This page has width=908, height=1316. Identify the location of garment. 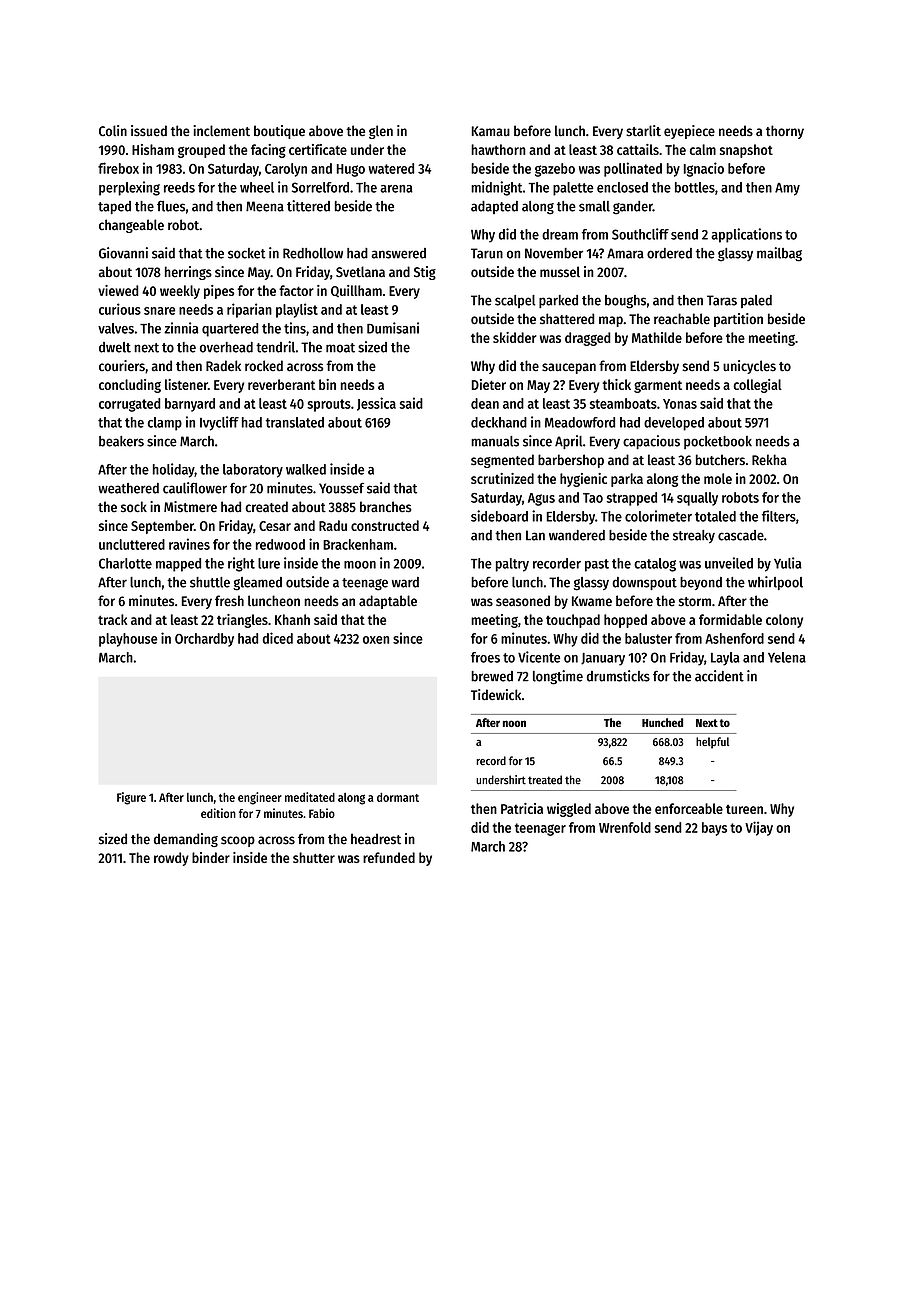
(658, 386).
